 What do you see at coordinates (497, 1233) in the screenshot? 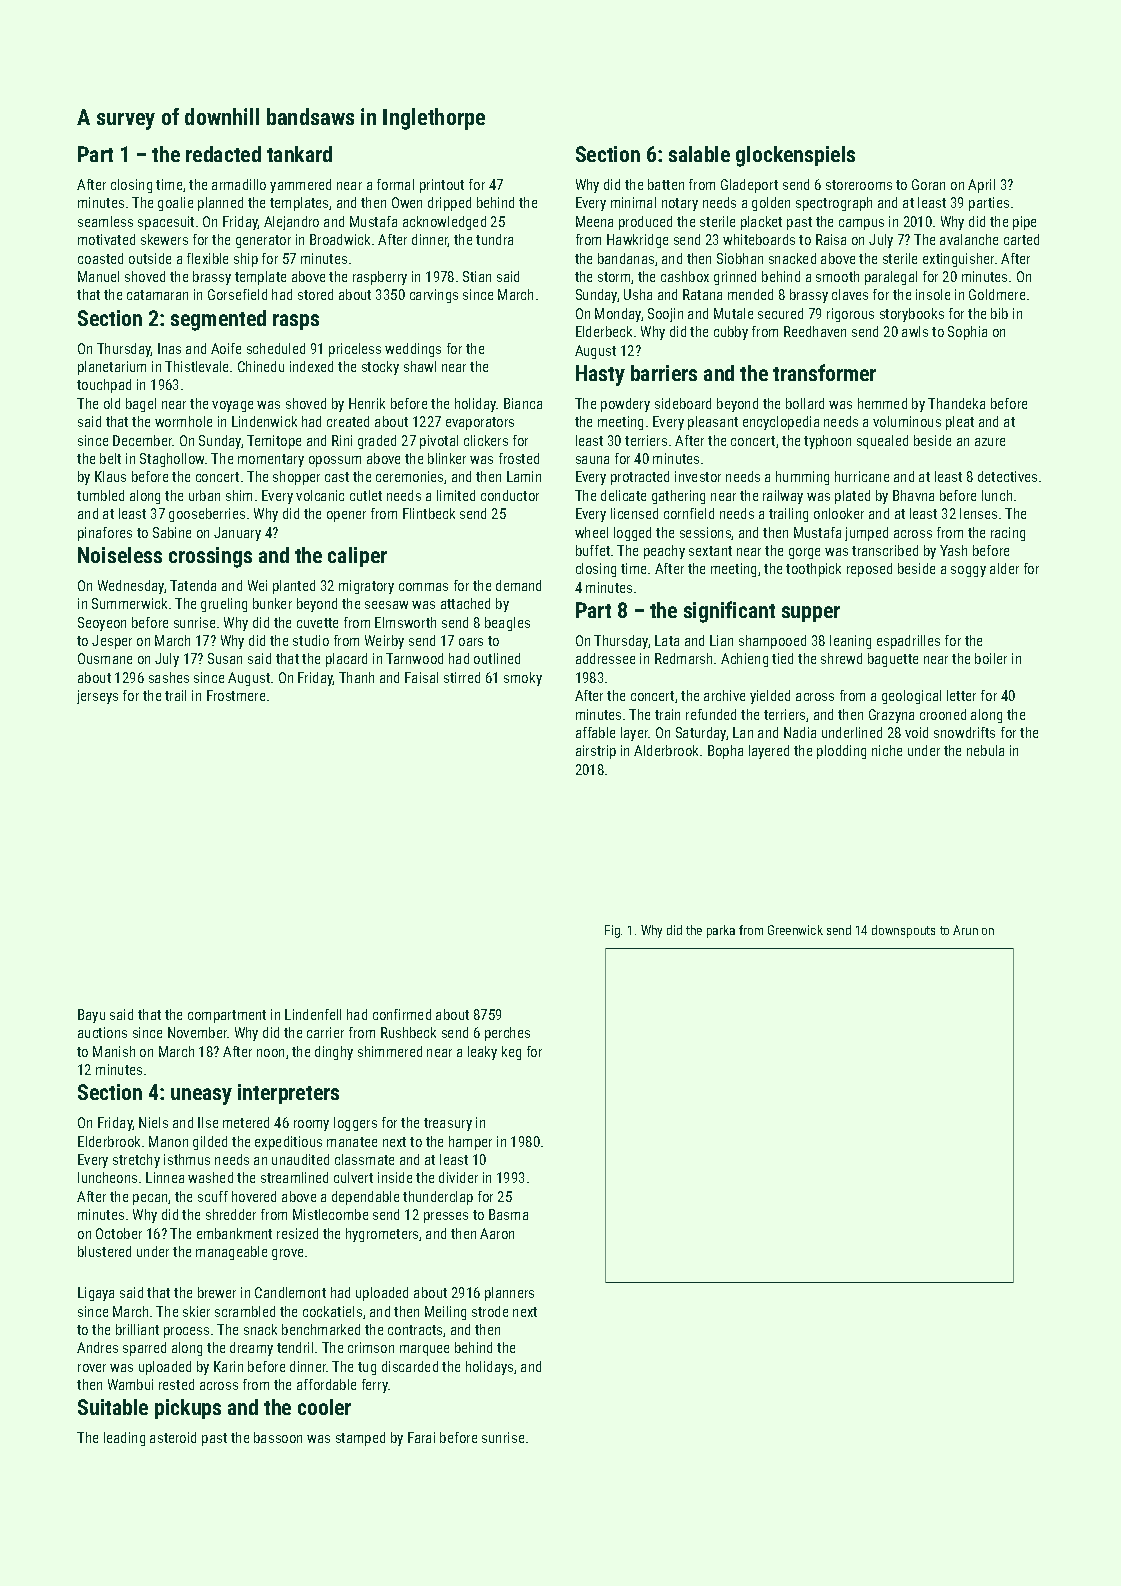
I see `Aaron` at bounding box center [497, 1233].
